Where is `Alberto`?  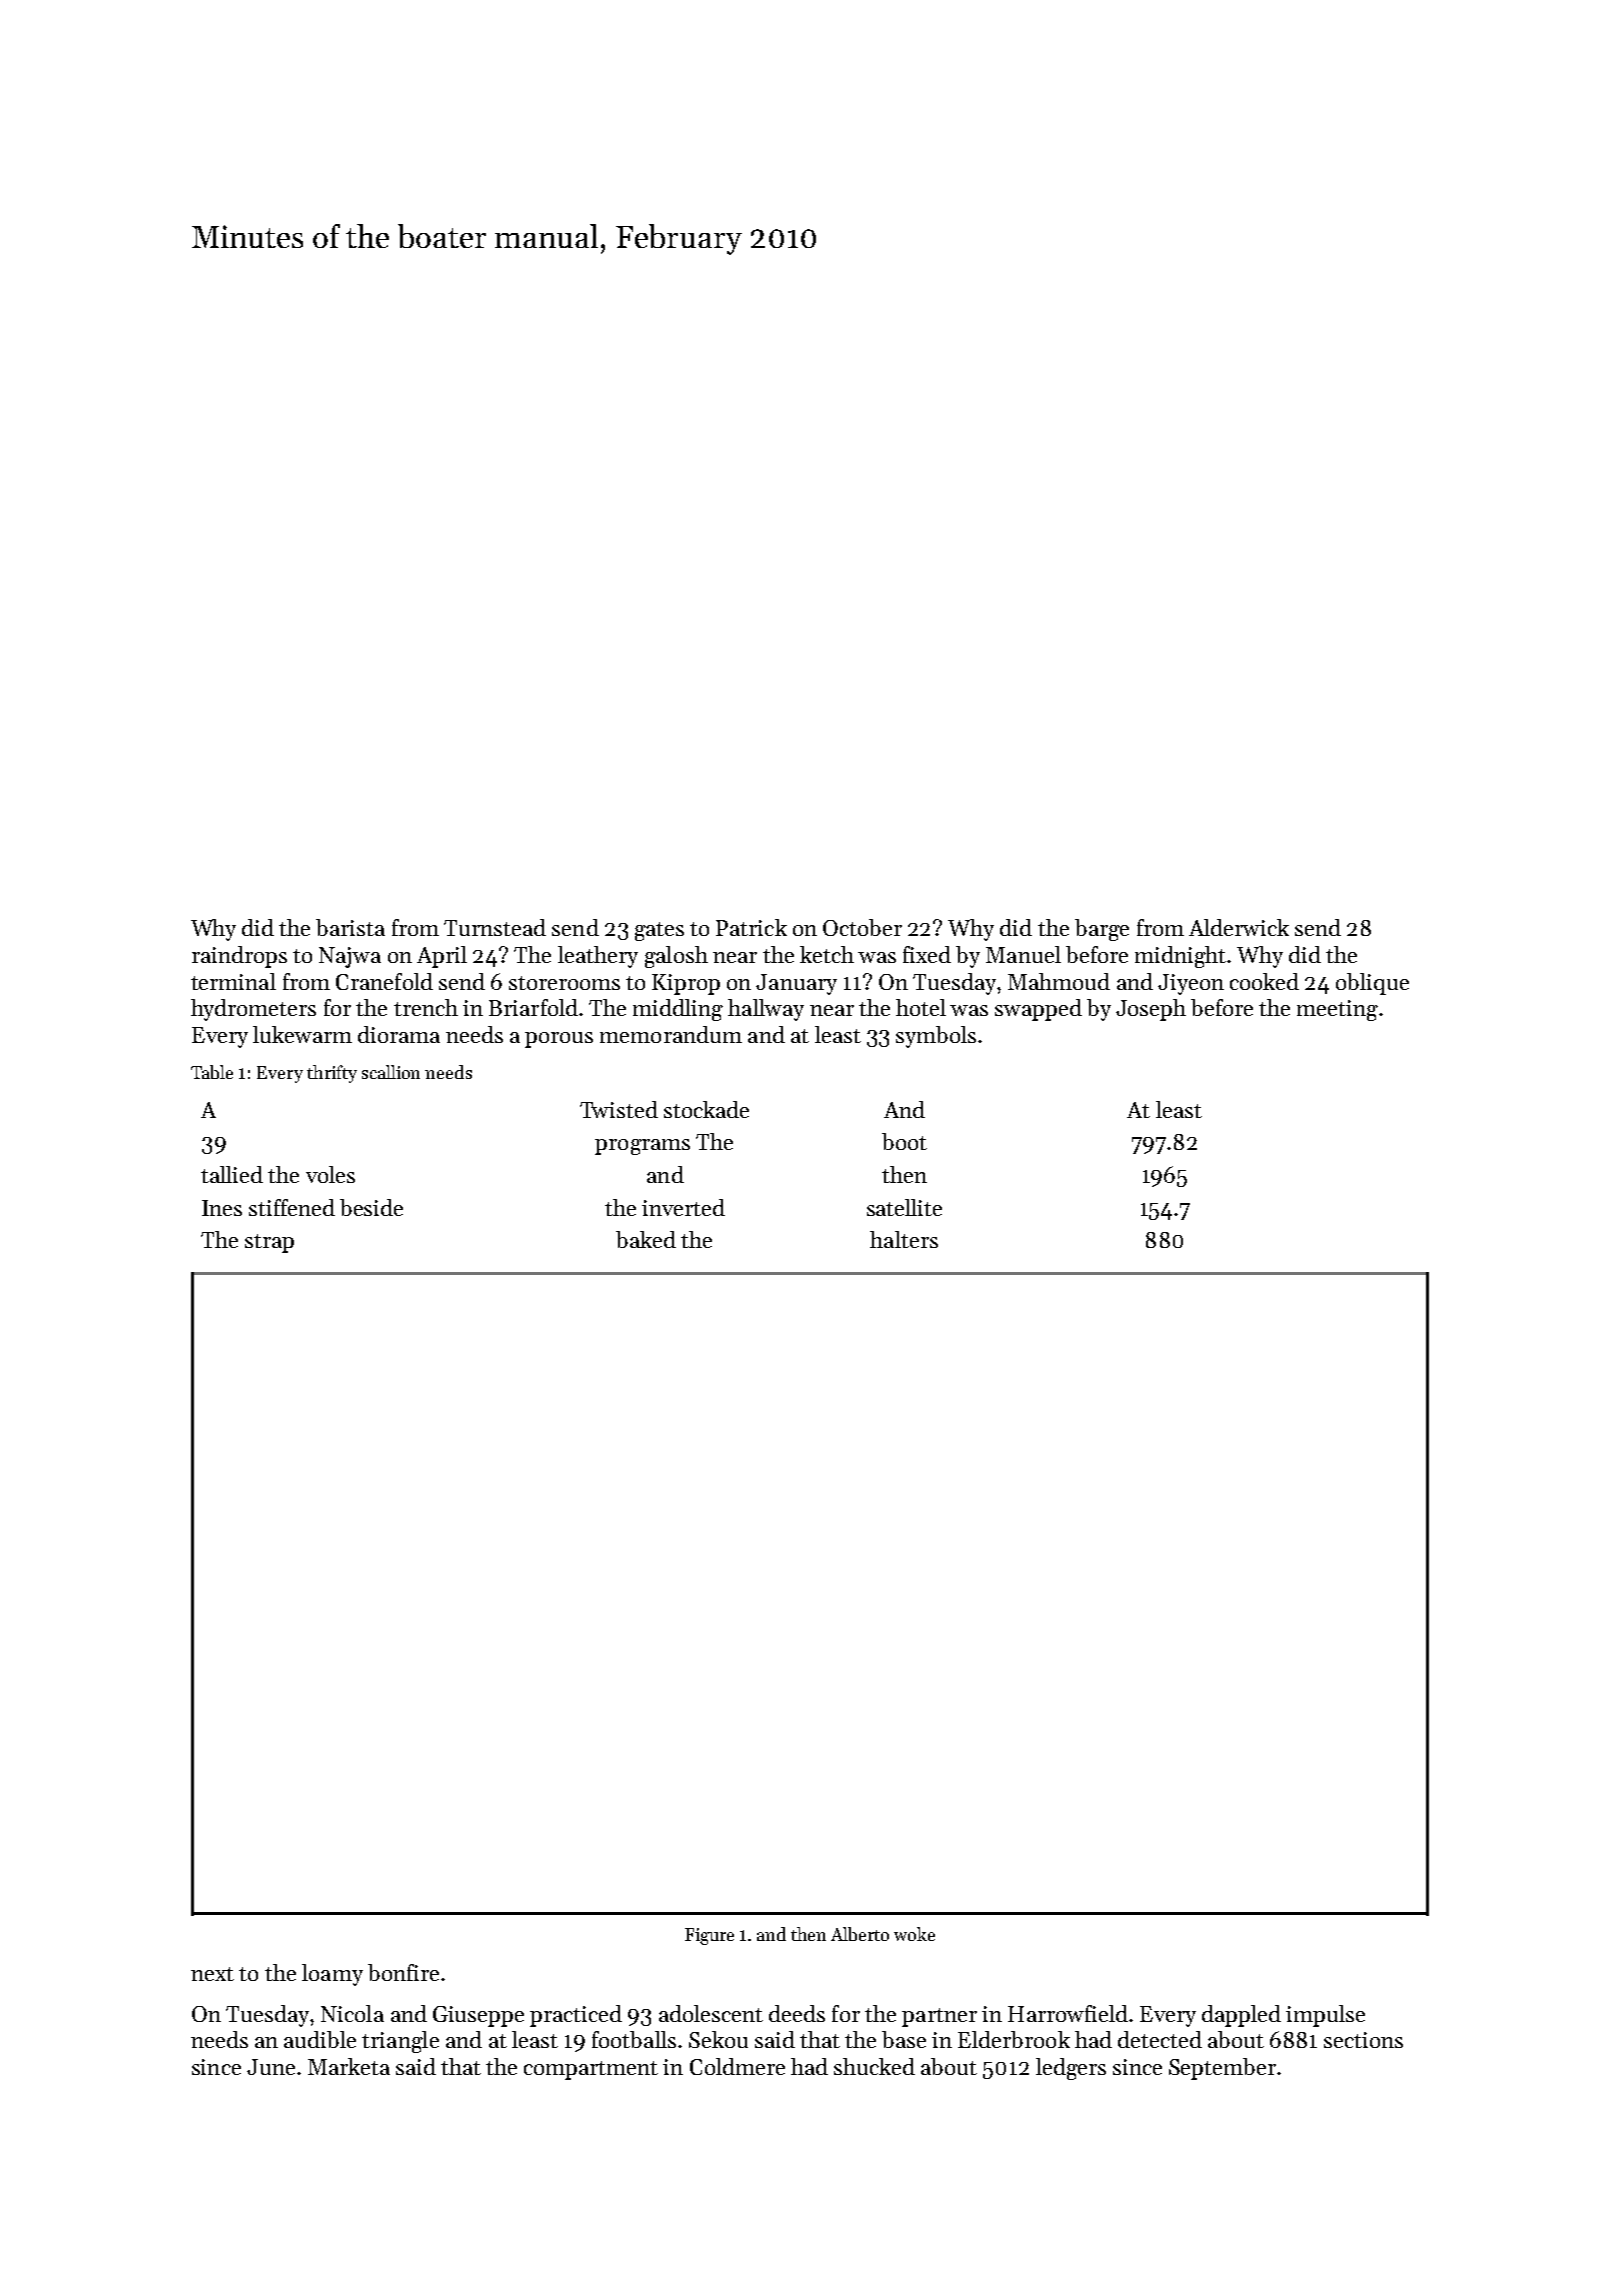 Alberto is located at coordinates (860, 1934).
